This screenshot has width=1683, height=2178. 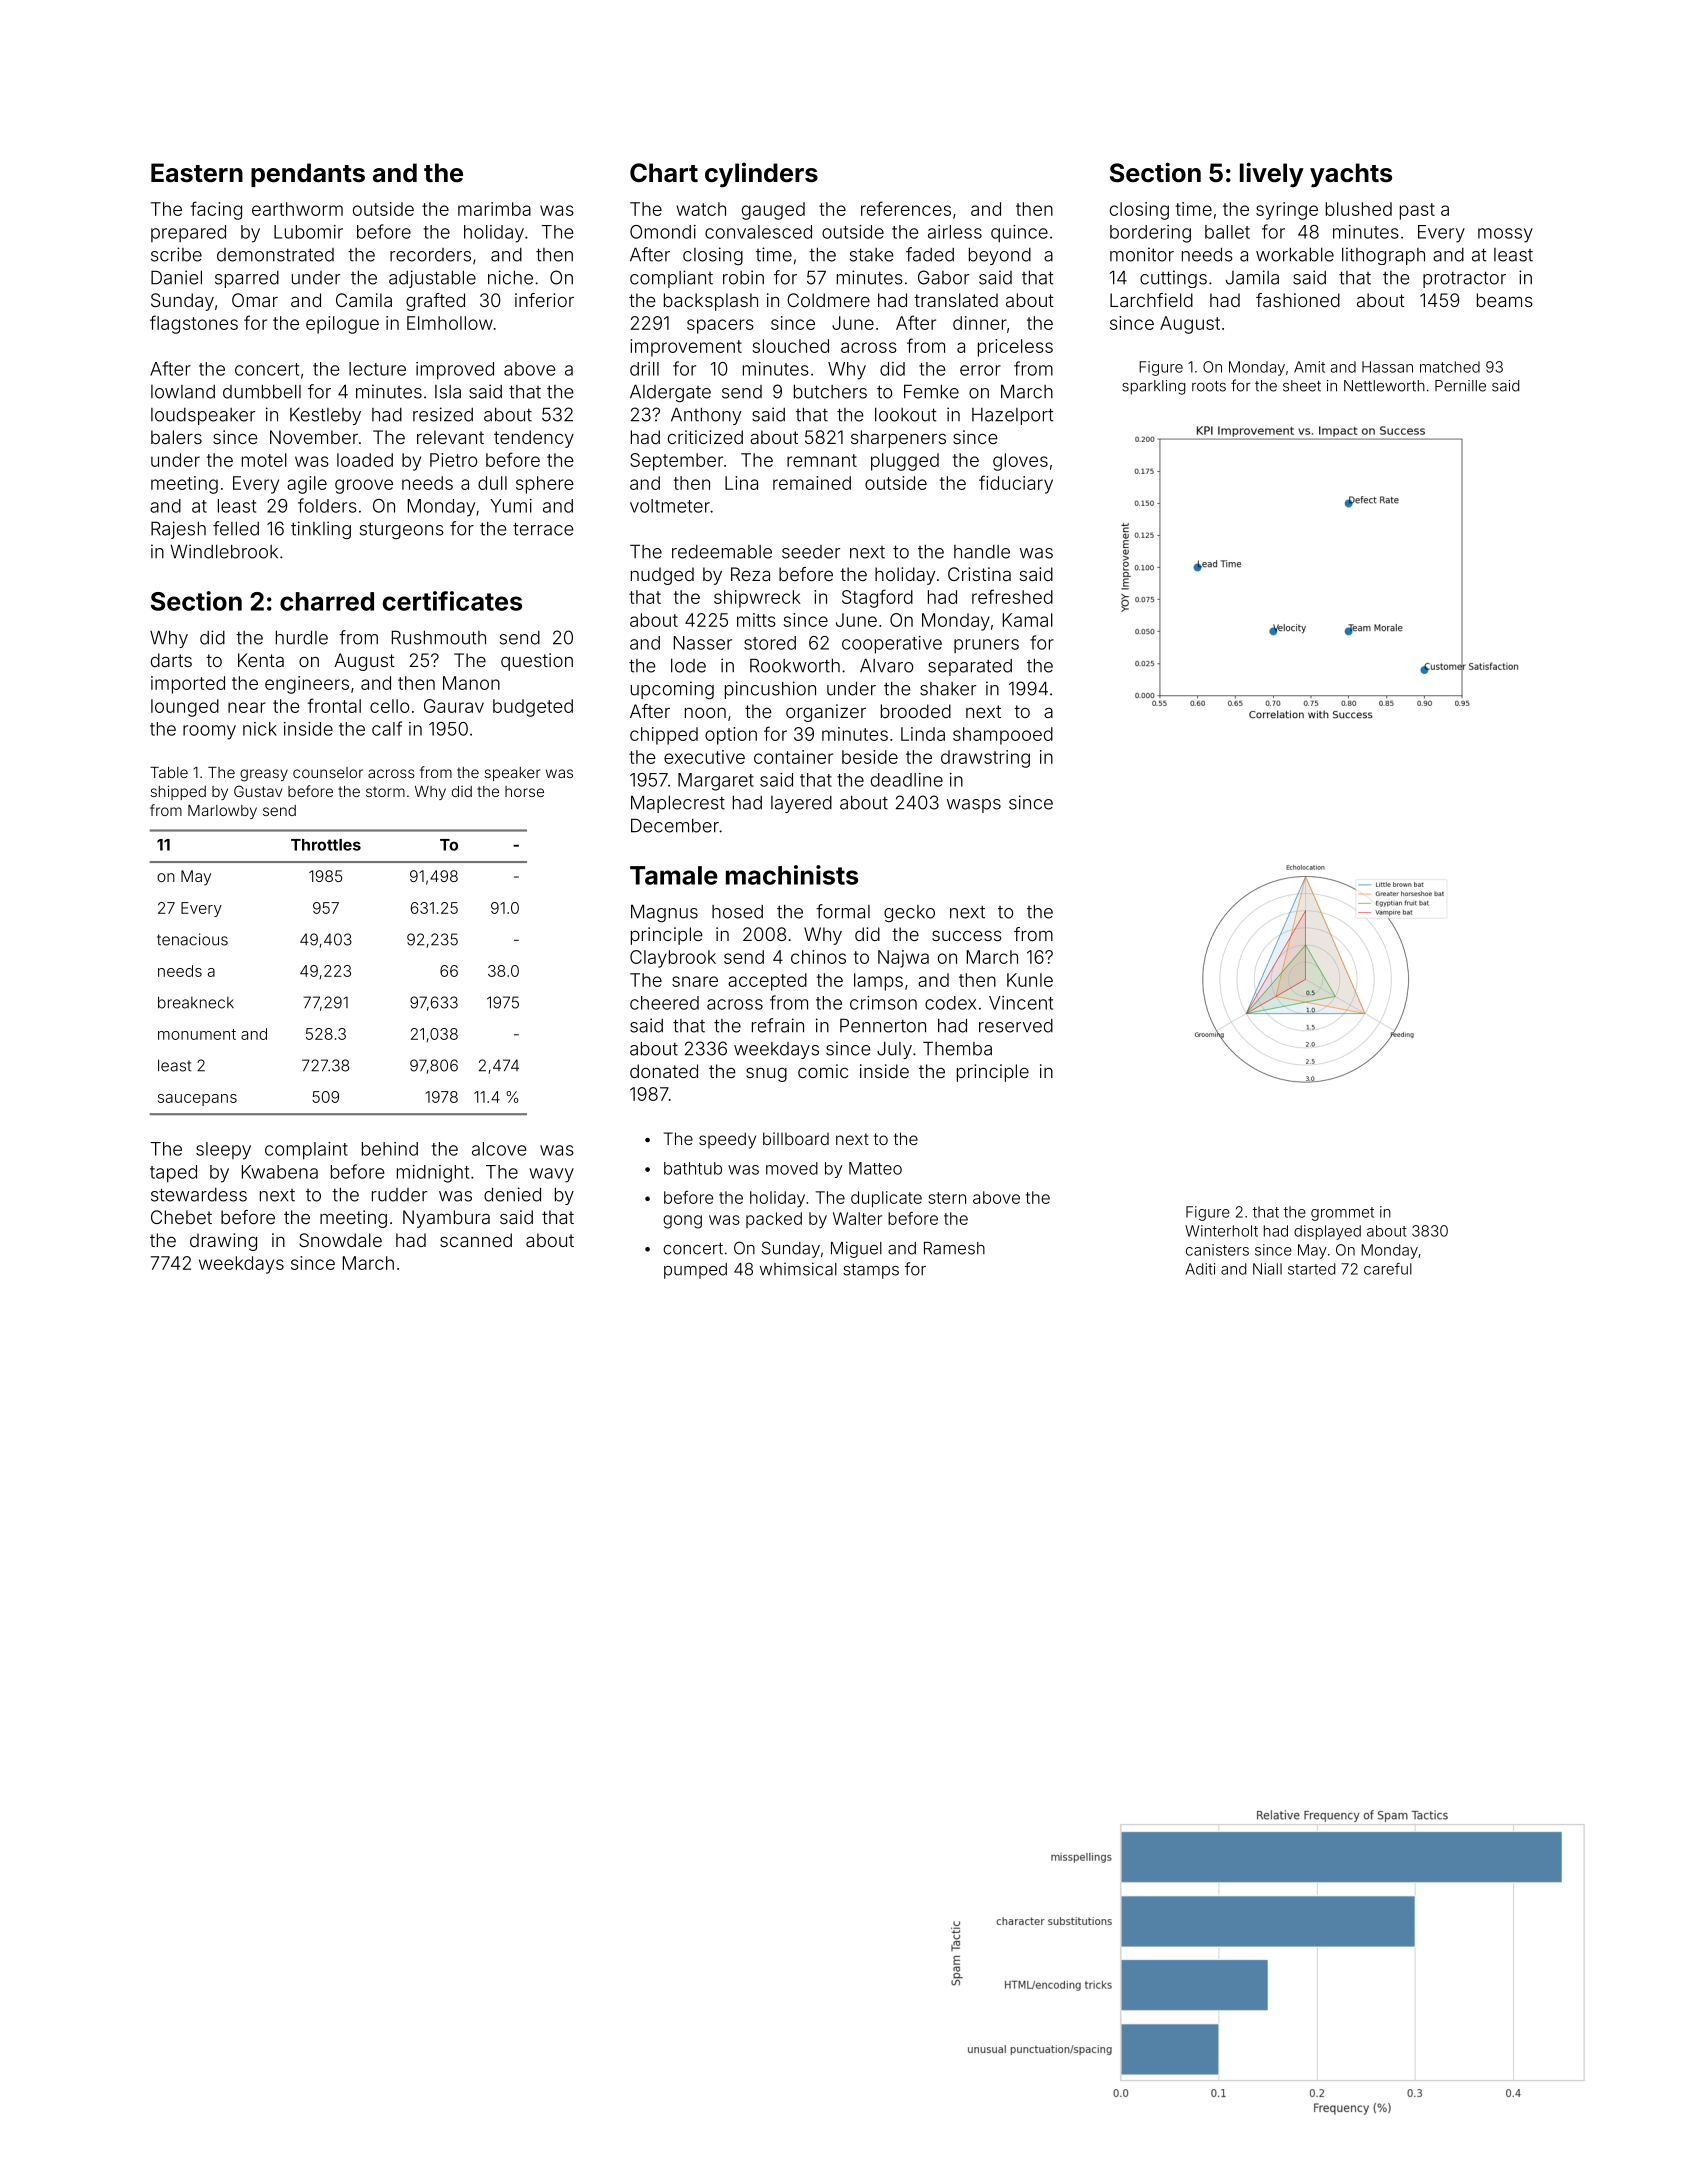 What do you see at coordinates (957, 1048) in the screenshot?
I see `Themba` at bounding box center [957, 1048].
